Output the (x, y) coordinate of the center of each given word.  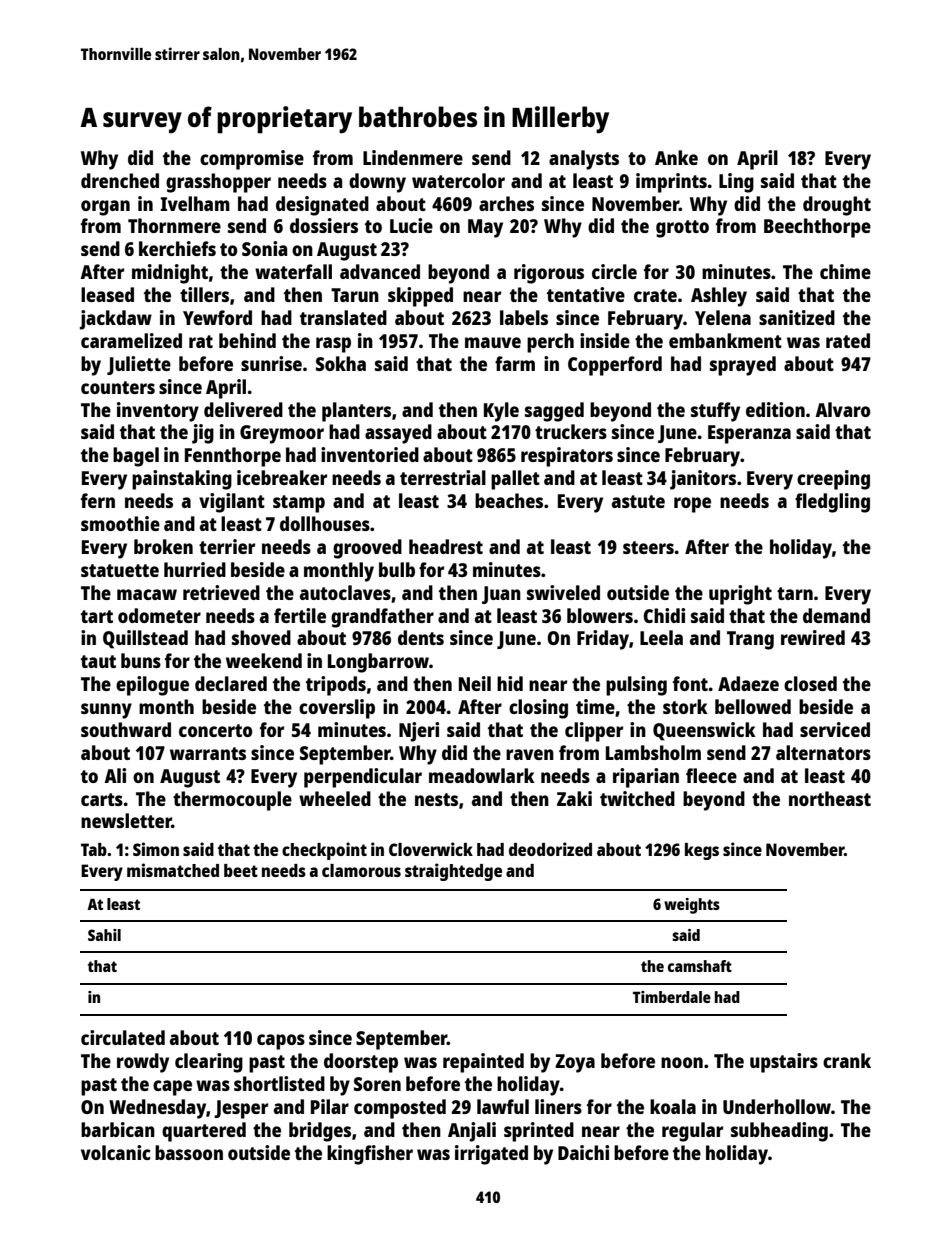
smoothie (120, 523)
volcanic (116, 1152)
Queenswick (704, 731)
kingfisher (370, 1155)
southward (126, 729)
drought (837, 206)
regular (692, 1132)
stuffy (715, 412)
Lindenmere (413, 157)
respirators (567, 457)
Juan (501, 595)
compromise (252, 160)
